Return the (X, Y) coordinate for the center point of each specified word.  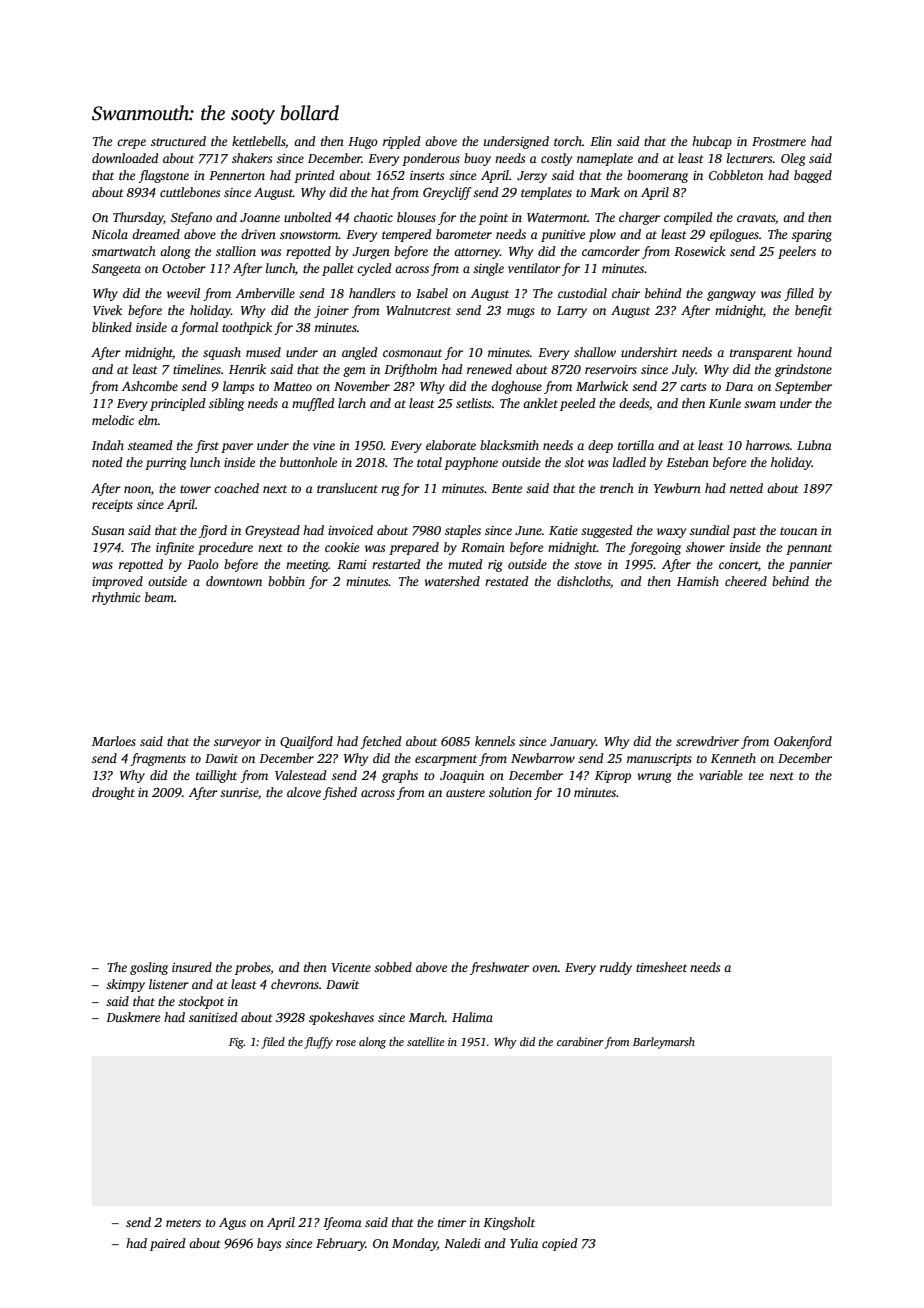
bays (269, 1244)
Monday (414, 1244)
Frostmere (779, 141)
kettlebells (258, 141)
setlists (473, 403)
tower (195, 489)
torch (568, 141)
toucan (798, 531)
